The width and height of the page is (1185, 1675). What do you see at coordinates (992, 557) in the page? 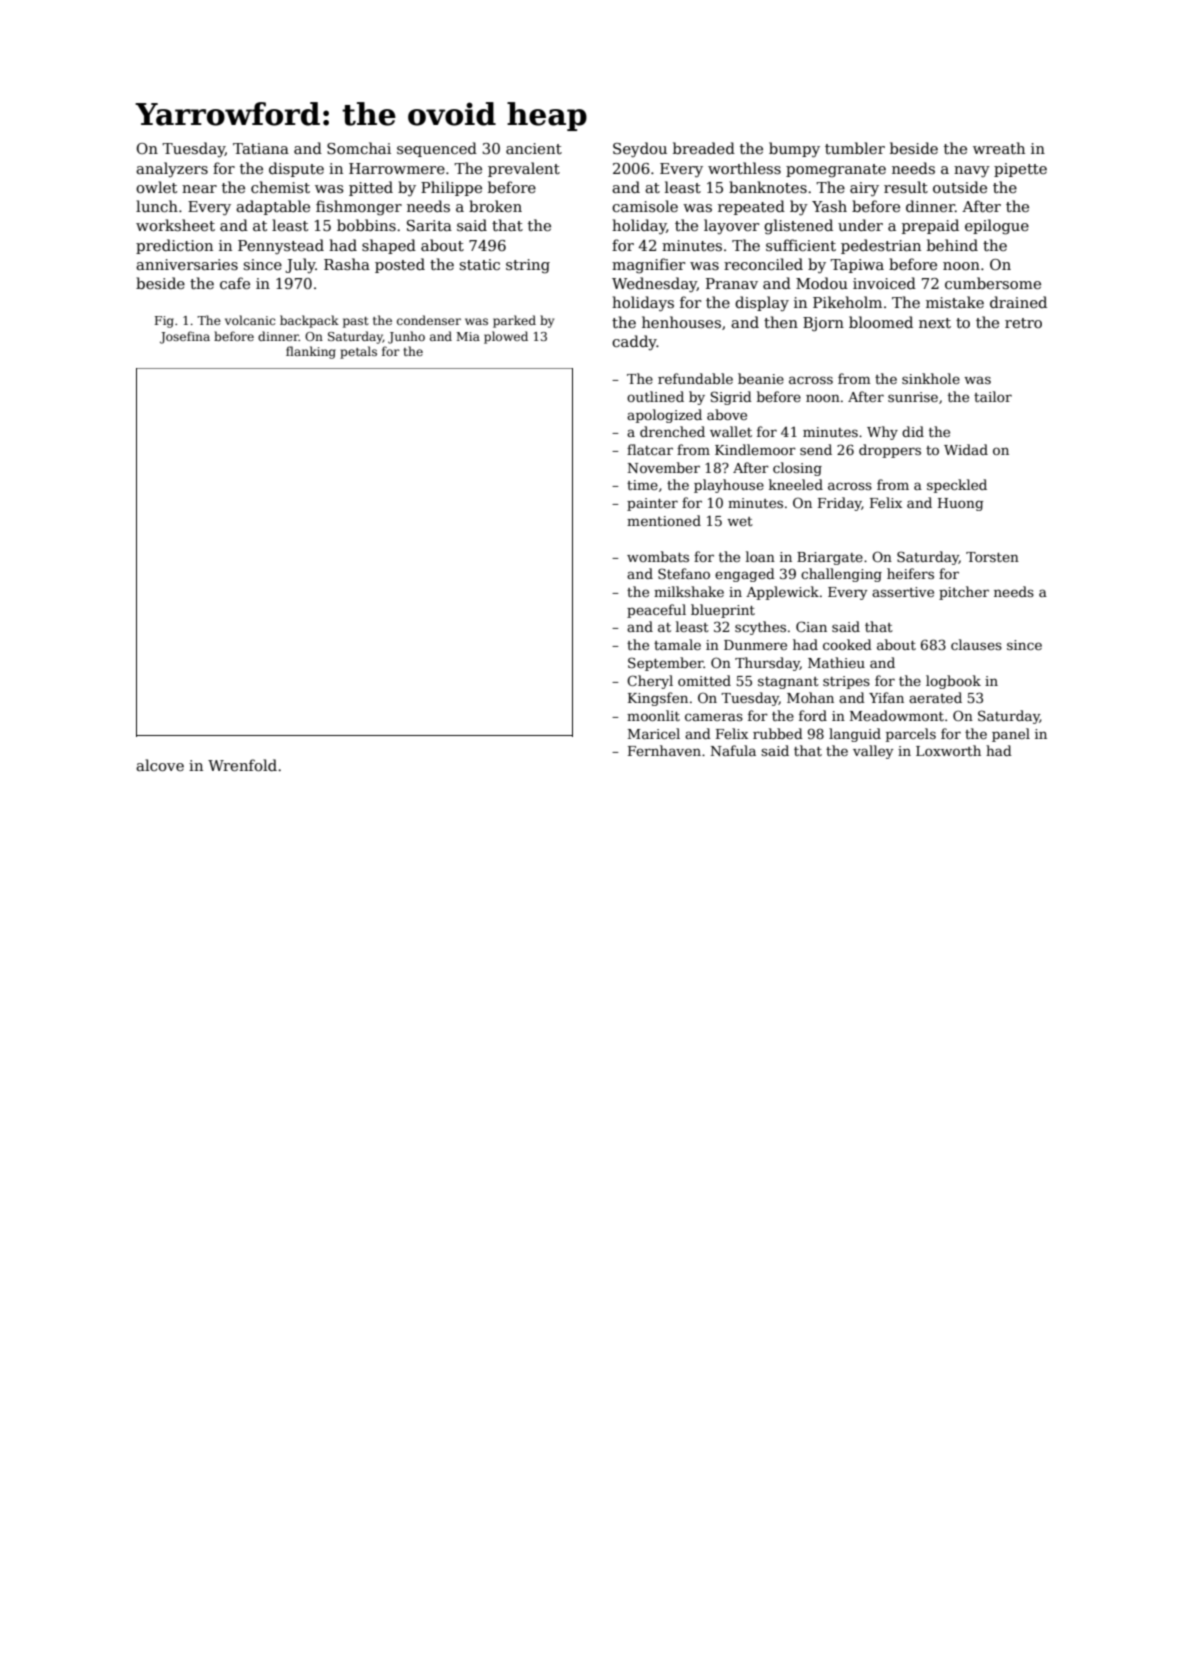
I see `Torsten` at bounding box center [992, 557].
